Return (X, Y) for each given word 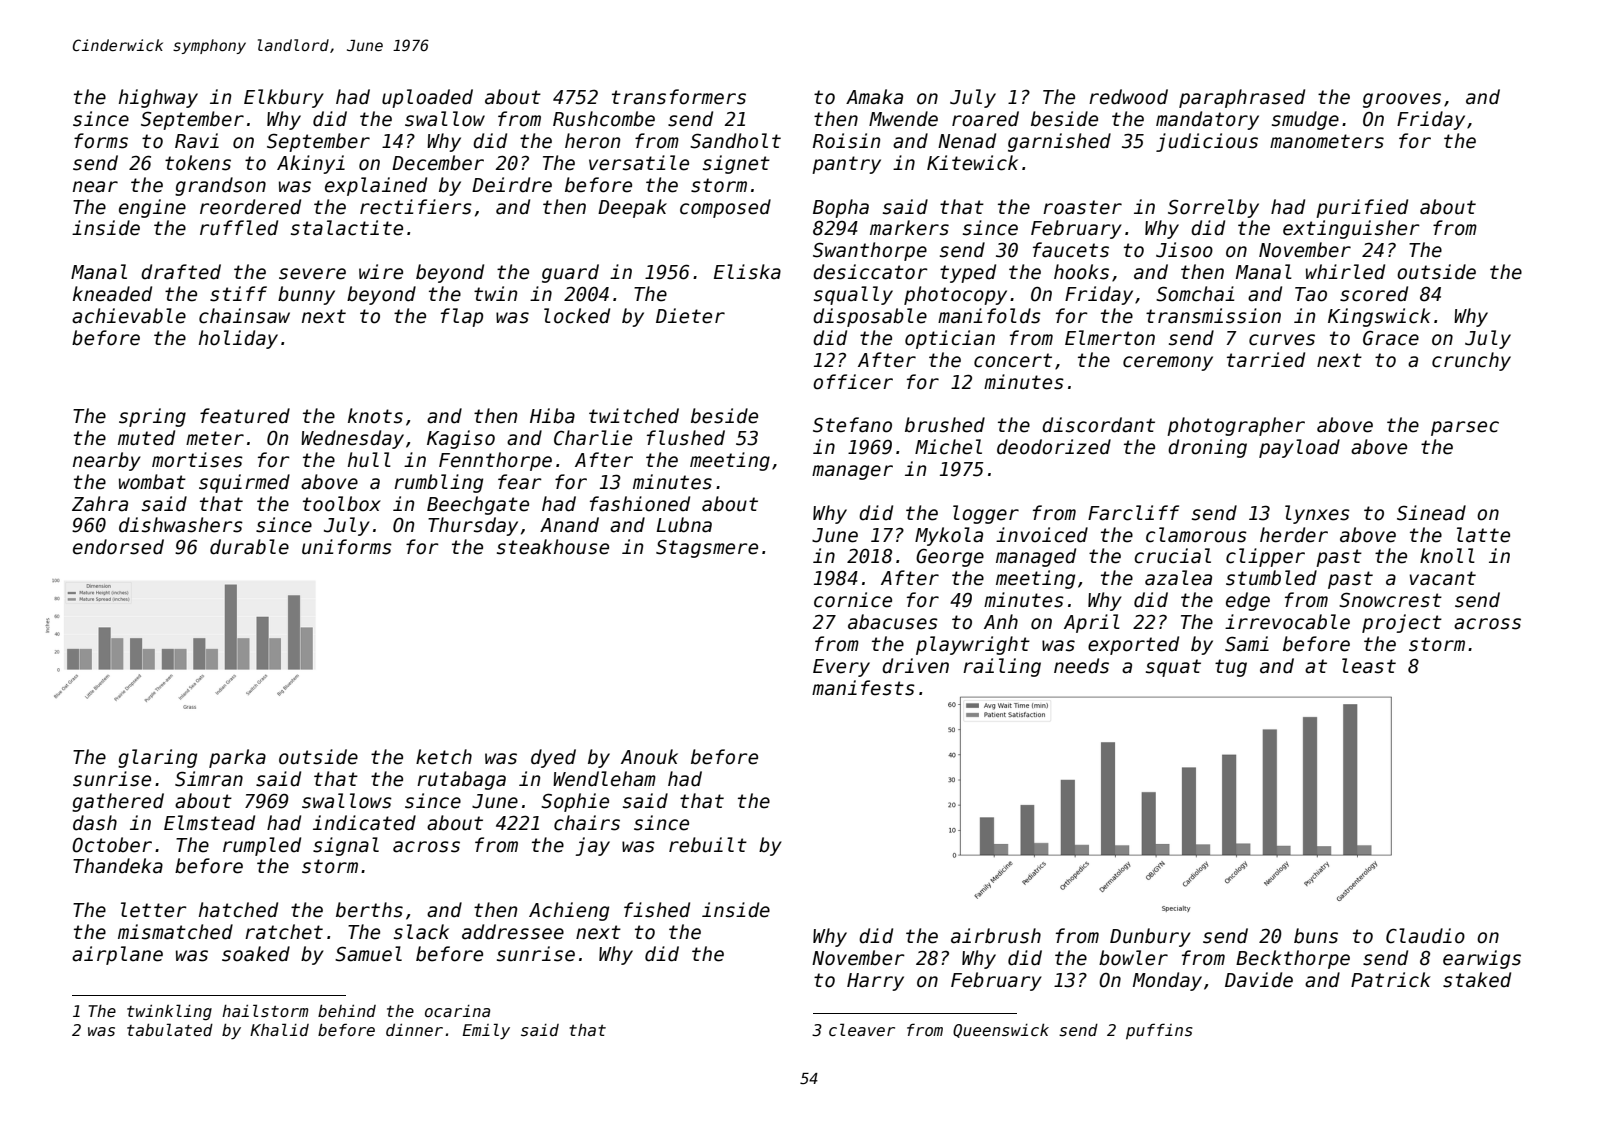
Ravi (197, 141)
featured (245, 416)
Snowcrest (1390, 600)
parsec (1465, 428)
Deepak (632, 208)
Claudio (1425, 936)
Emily (486, 1031)
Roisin (846, 141)
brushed (945, 425)
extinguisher (1351, 229)
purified (1362, 208)
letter (154, 910)
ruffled (239, 228)
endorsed (118, 547)
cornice (853, 600)
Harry (875, 982)
